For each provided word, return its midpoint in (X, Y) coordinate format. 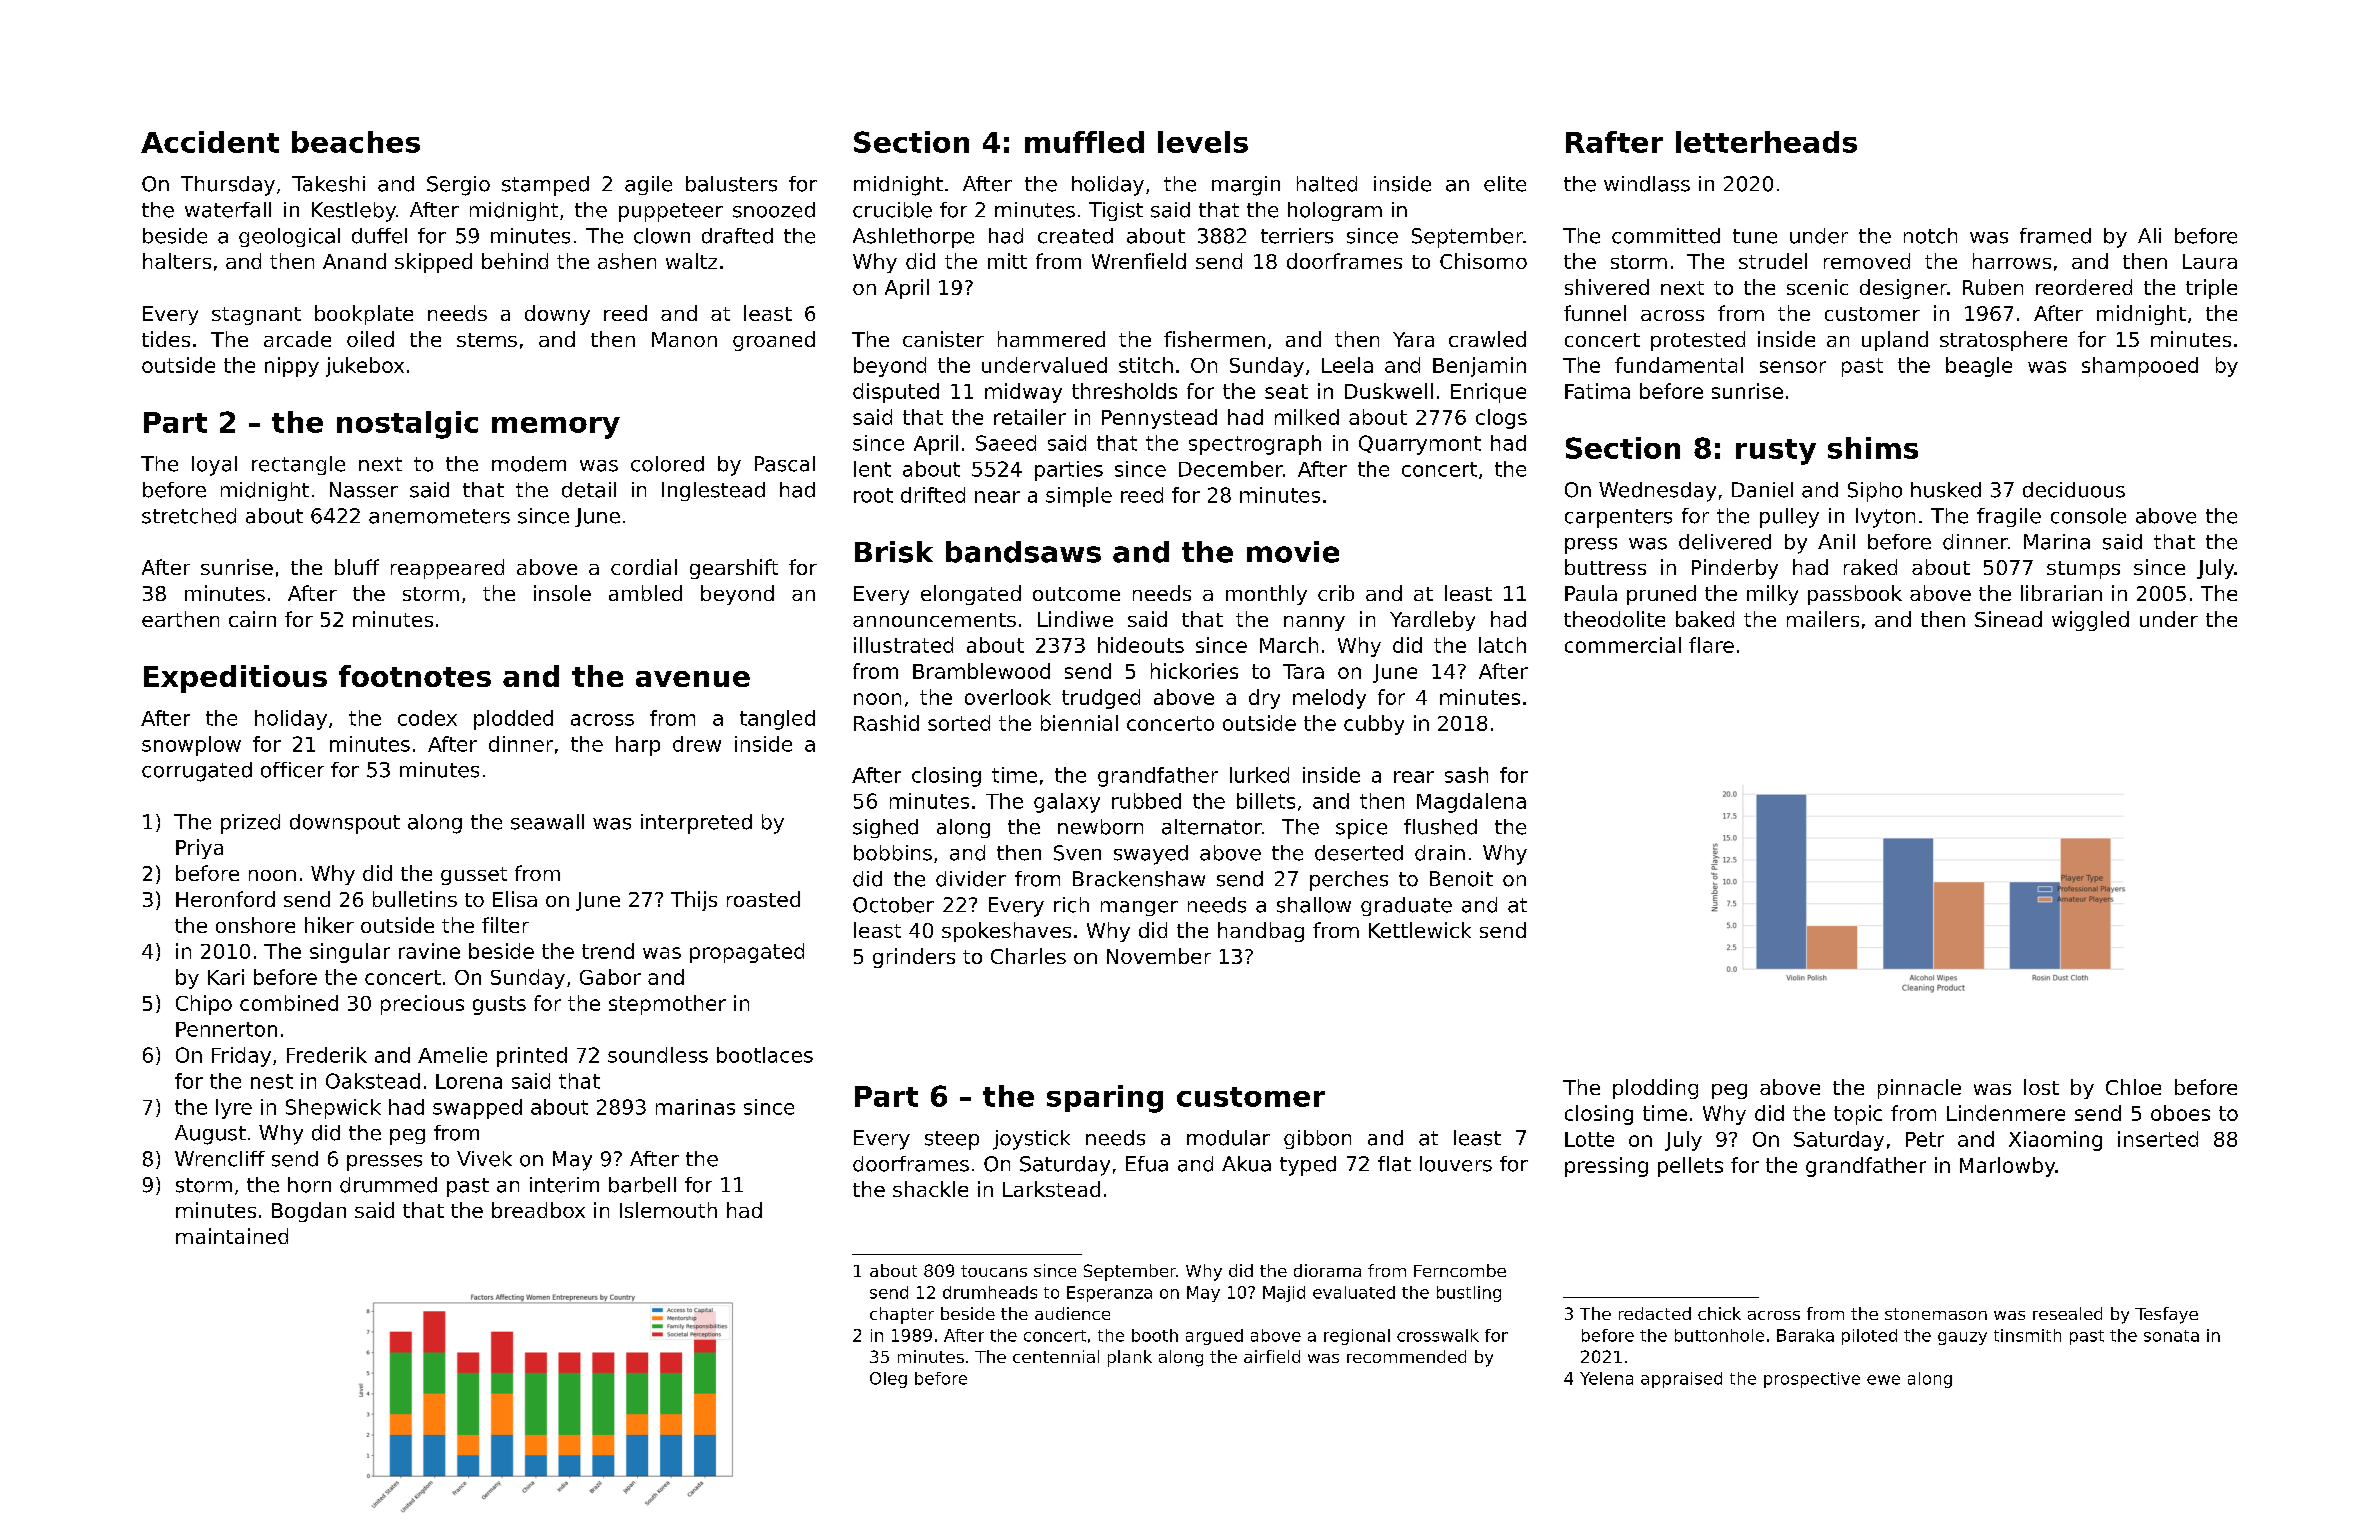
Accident (210, 142)
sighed (885, 828)
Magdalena (1471, 803)
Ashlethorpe (913, 238)
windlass (1647, 184)
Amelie (452, 1055)
